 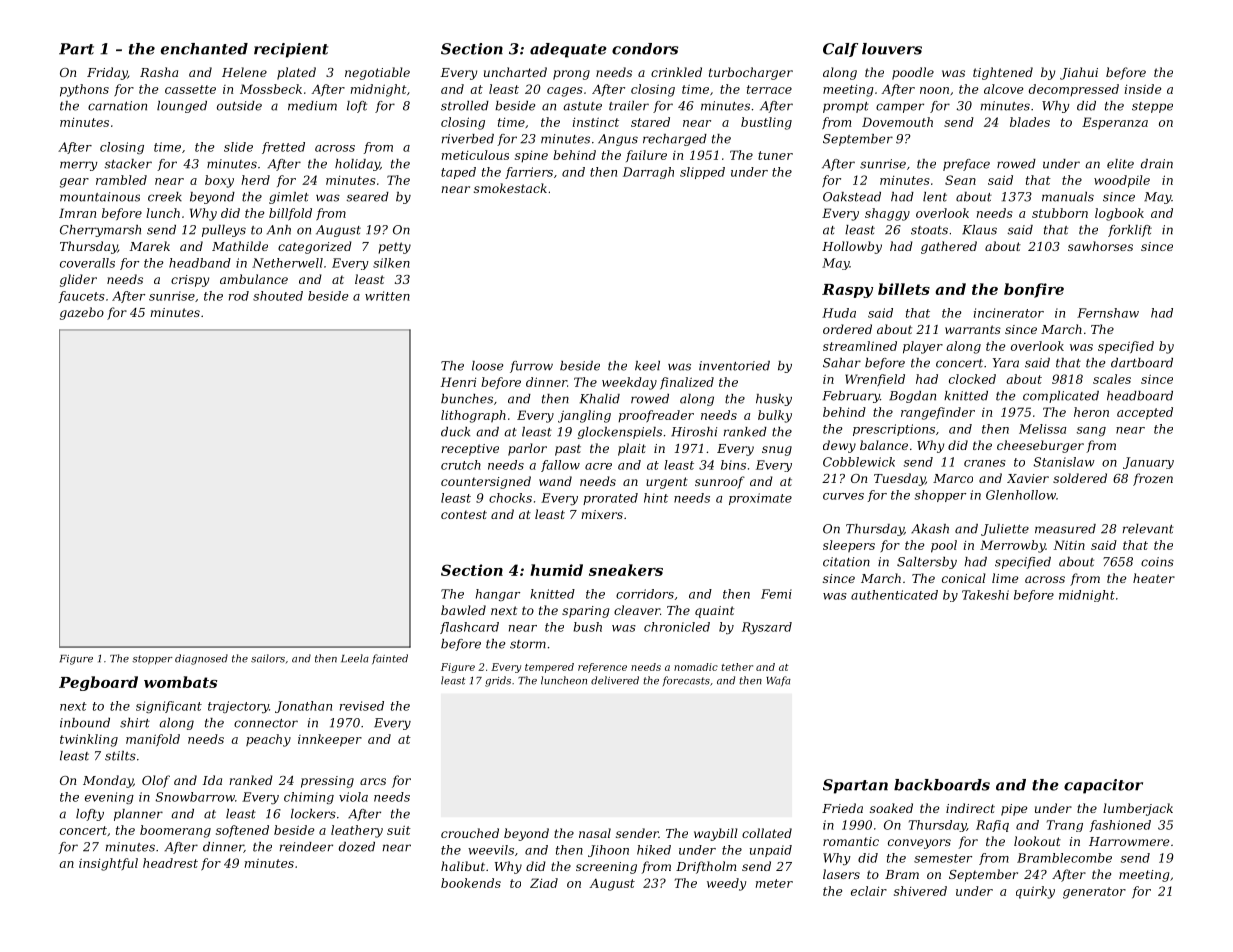 I want to click on gazebo, so click(x=82, y=313).
